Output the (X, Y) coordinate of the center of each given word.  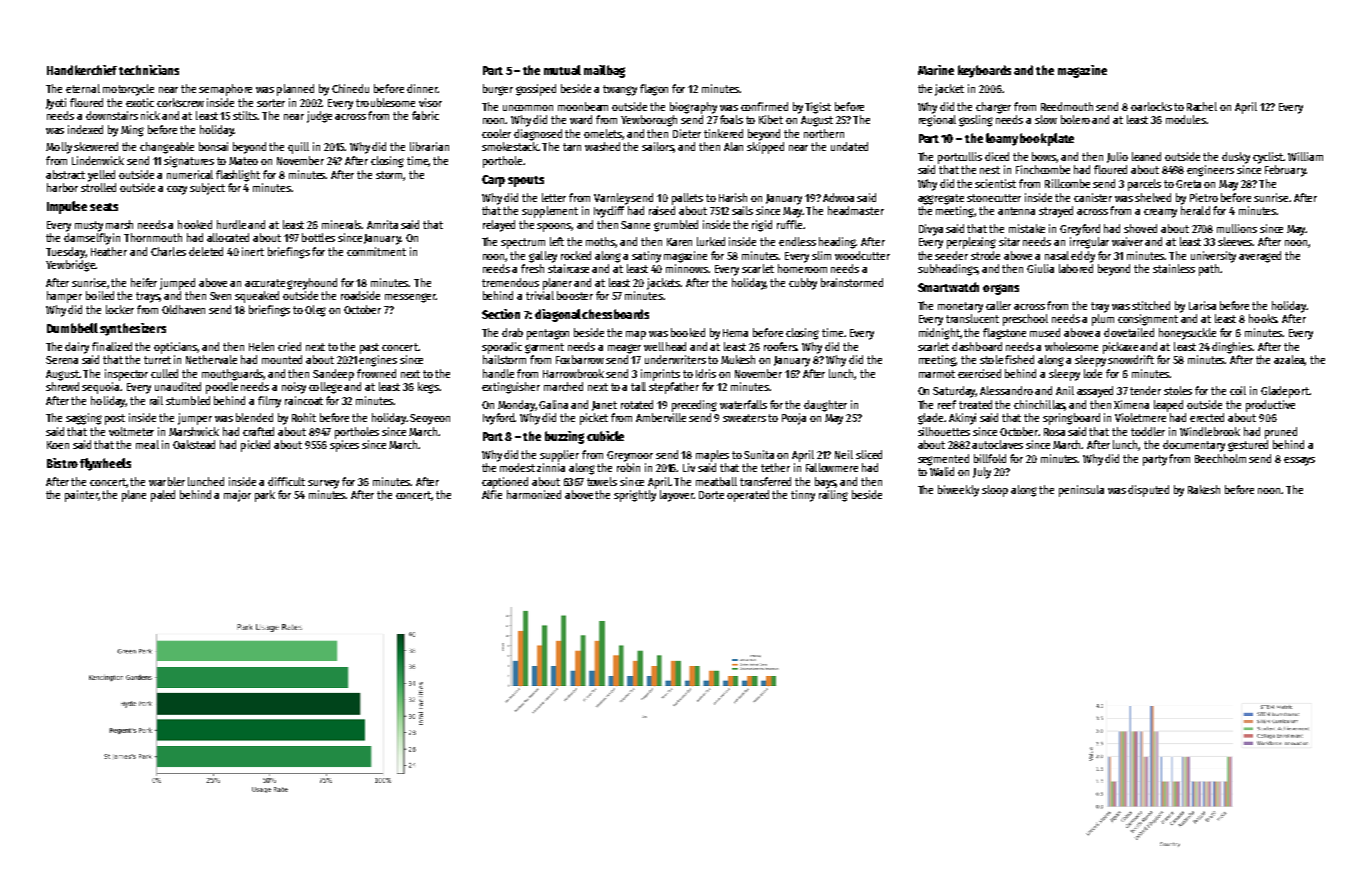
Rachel (1202, 106)
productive (1270, 406)
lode (1093, 373)
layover (677, 496)
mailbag (604, 71)
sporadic (502, 348)
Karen (679, 242)
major (237, 496)
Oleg (315, 311)
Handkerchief (82, 70)
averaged (1260, 257)
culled (164, 373)
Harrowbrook (573, 373)
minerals (342, 224)
